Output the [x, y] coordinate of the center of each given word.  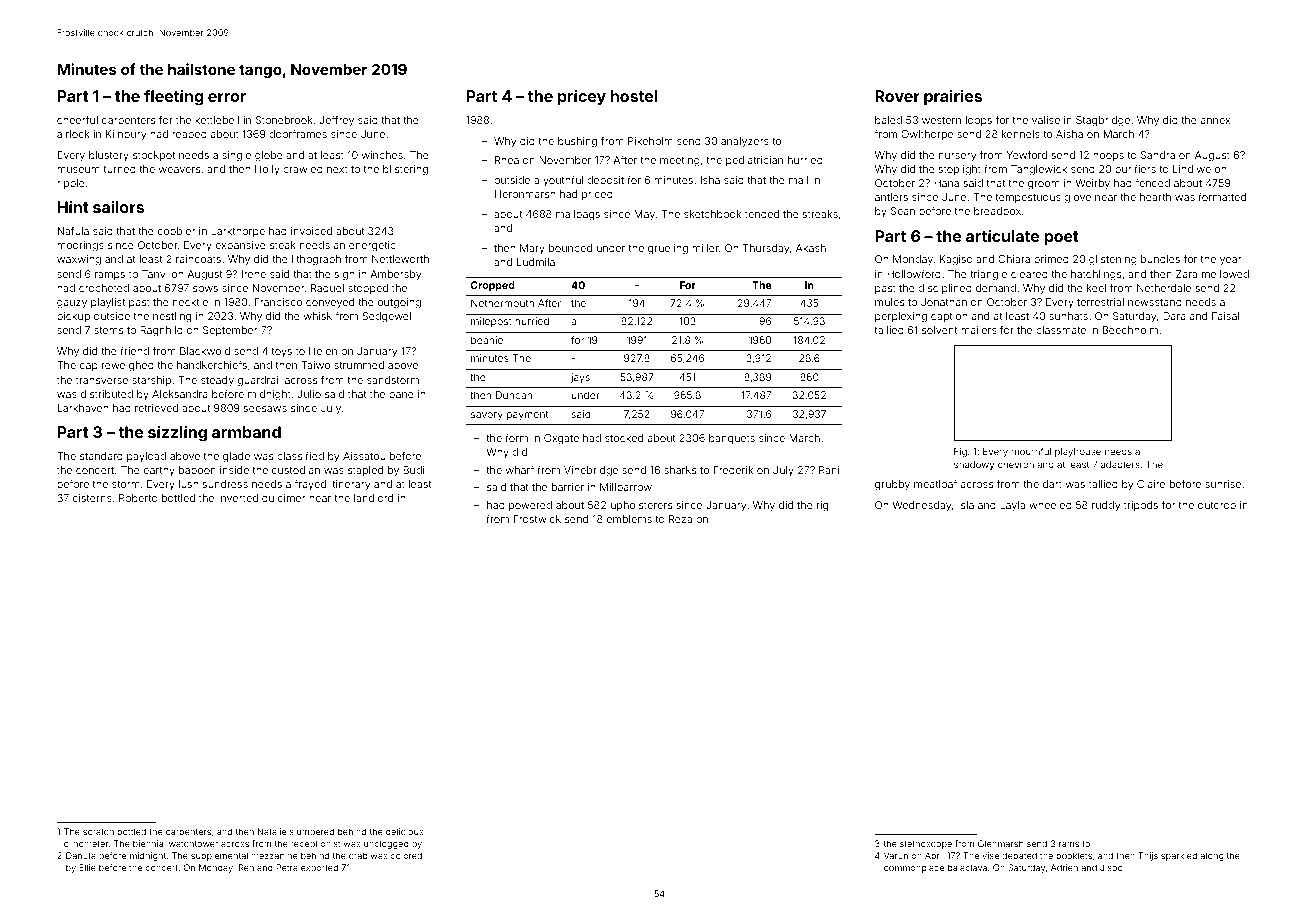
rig [822, 506]
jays [580, 378]
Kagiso [956, 260]
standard [101, 456]
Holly [267, 170]
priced [597, 195]
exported [319, 868]
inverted [238, 498]
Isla [966, 505]
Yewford [1027, 155]
